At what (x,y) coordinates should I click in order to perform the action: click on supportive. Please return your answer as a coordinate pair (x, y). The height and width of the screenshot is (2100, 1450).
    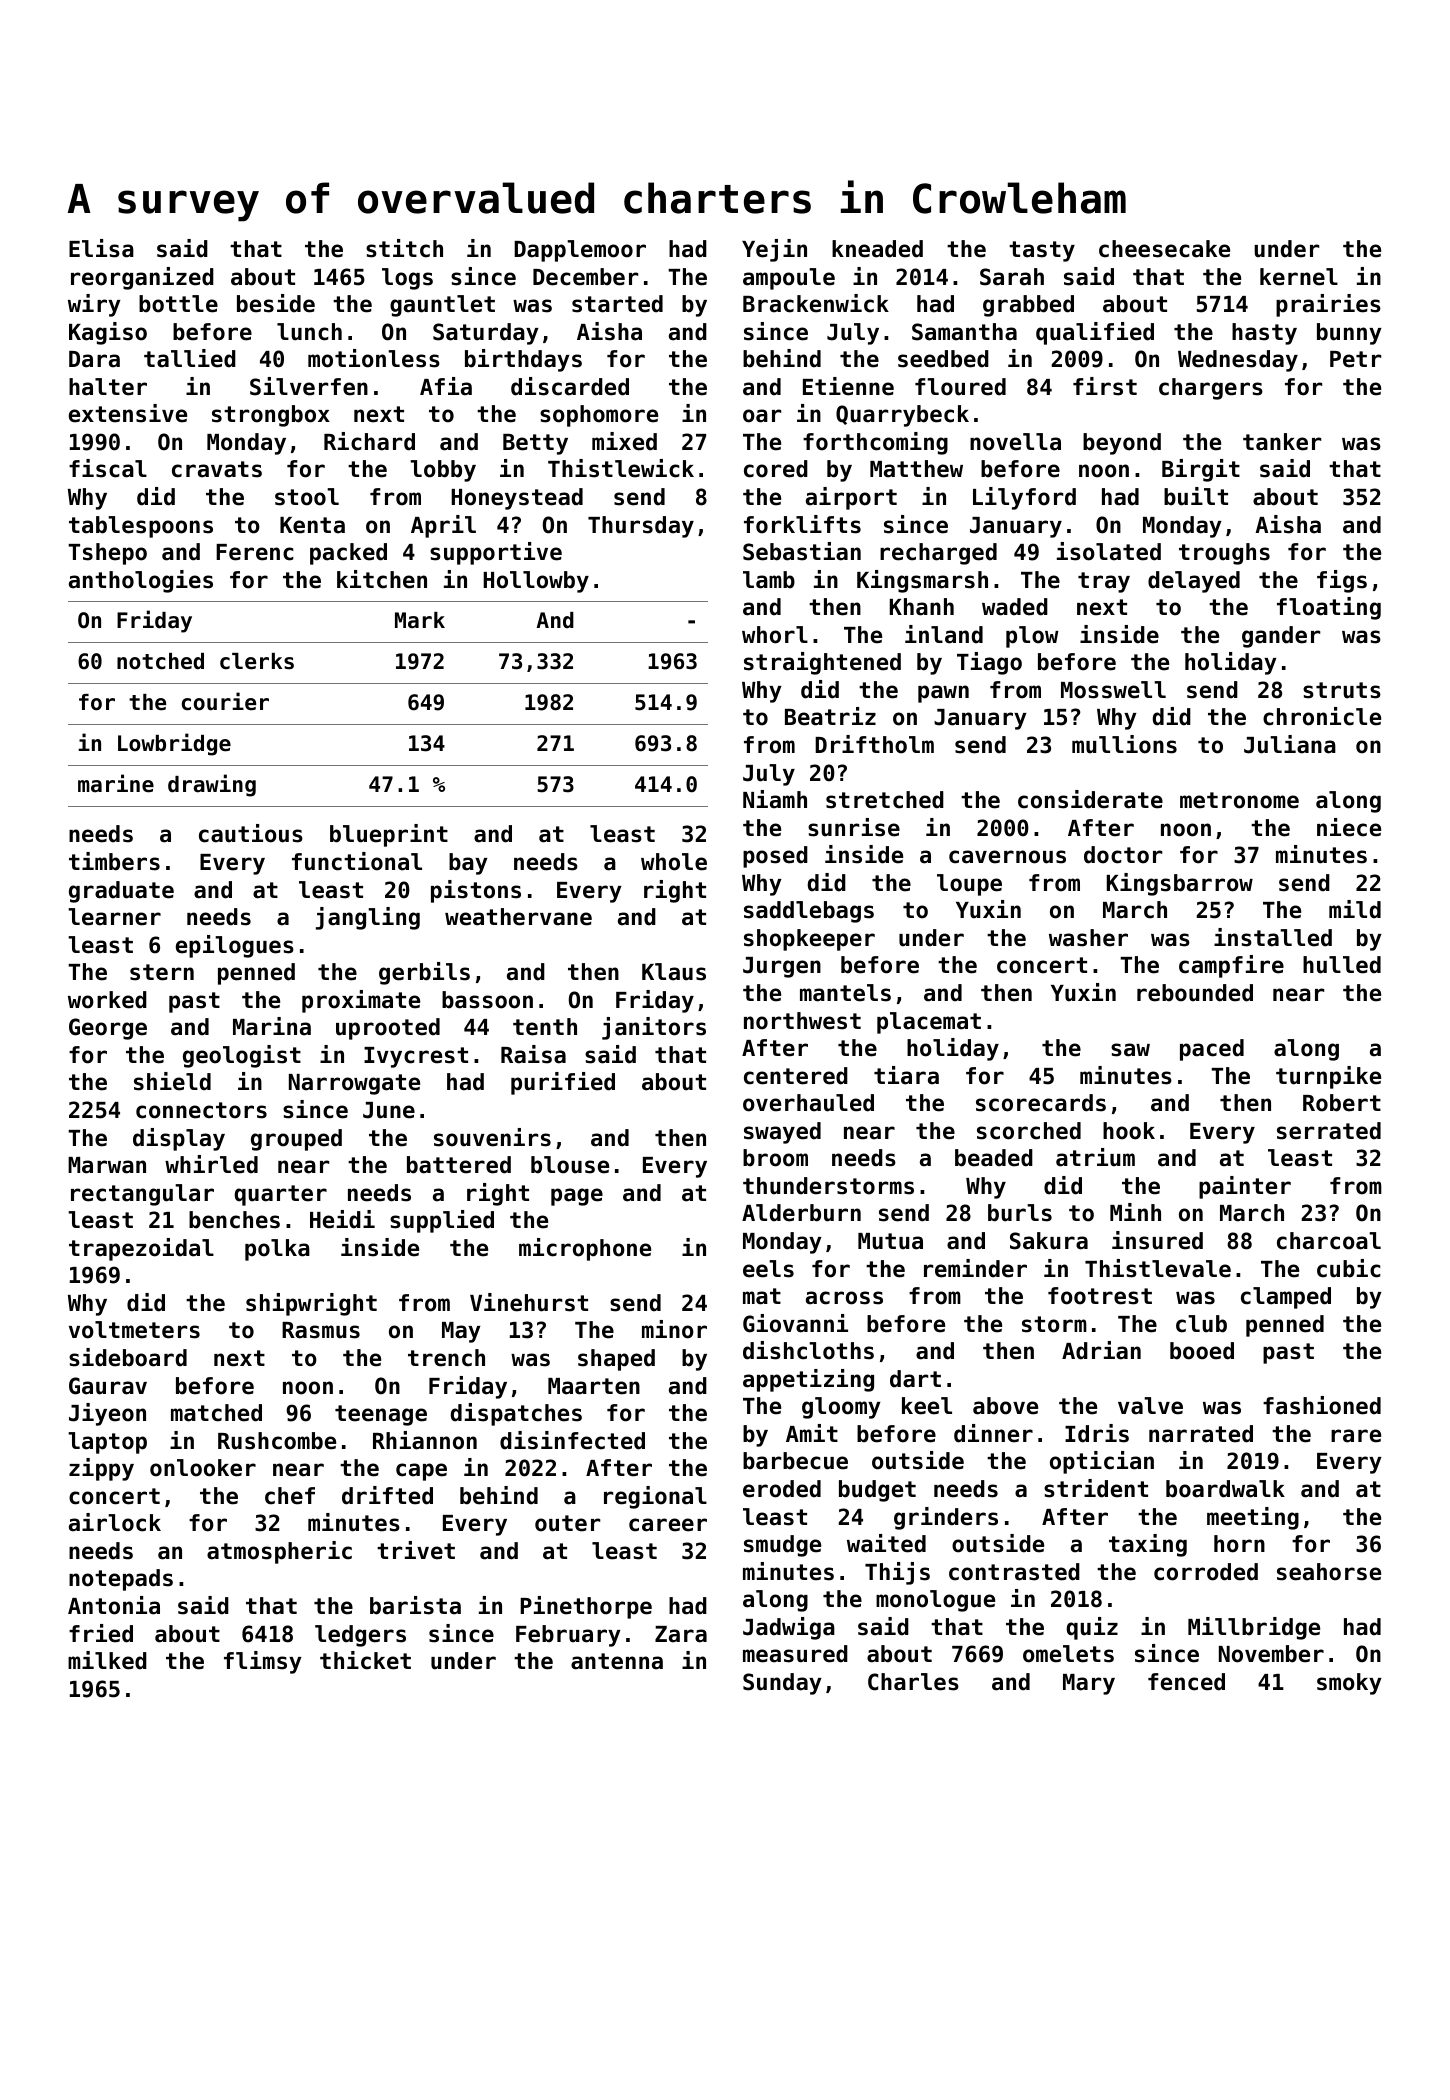
    Looking at the image, I should click on (496, 553).
